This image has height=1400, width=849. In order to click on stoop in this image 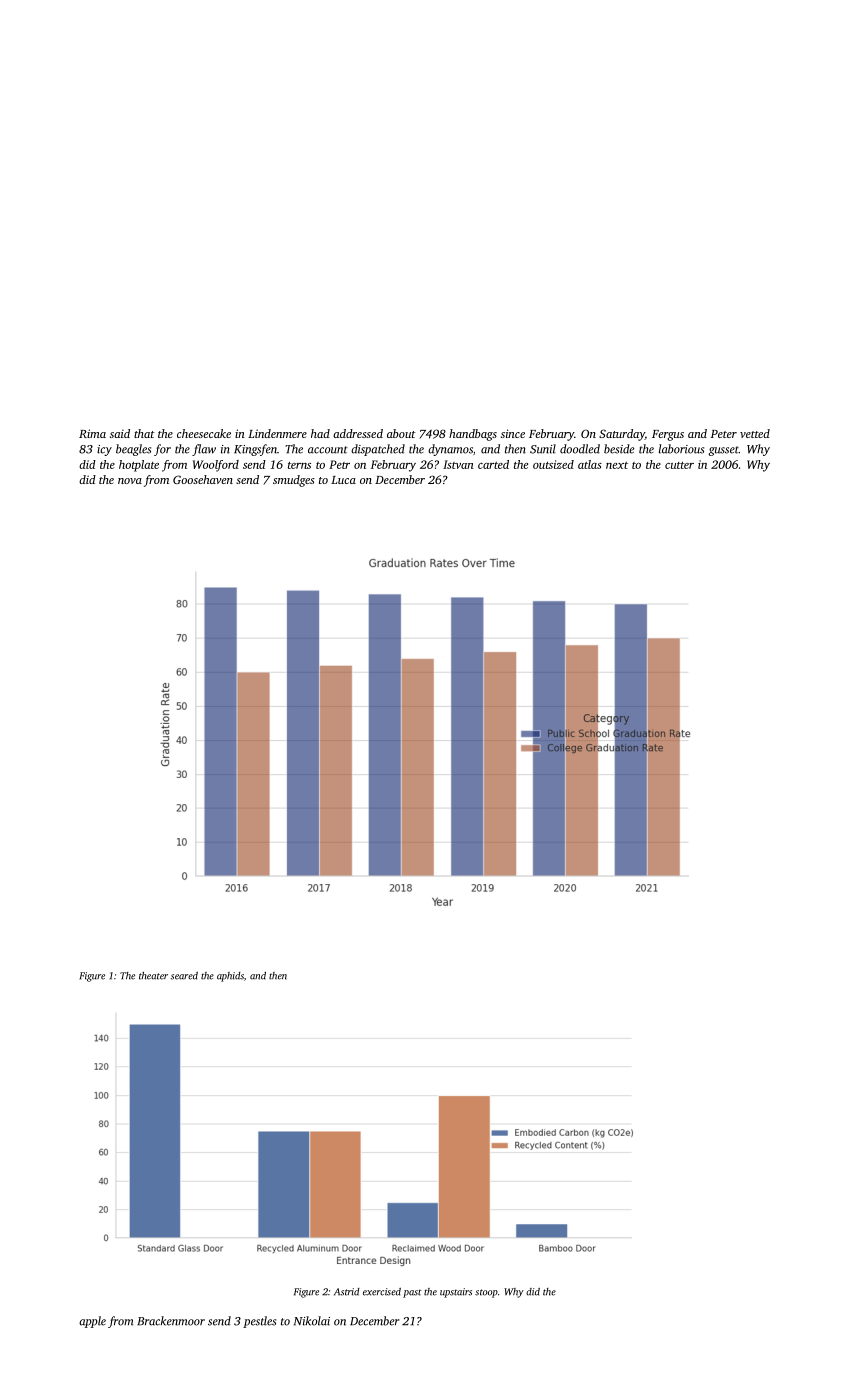, I will do `click(486, 1293)`.
